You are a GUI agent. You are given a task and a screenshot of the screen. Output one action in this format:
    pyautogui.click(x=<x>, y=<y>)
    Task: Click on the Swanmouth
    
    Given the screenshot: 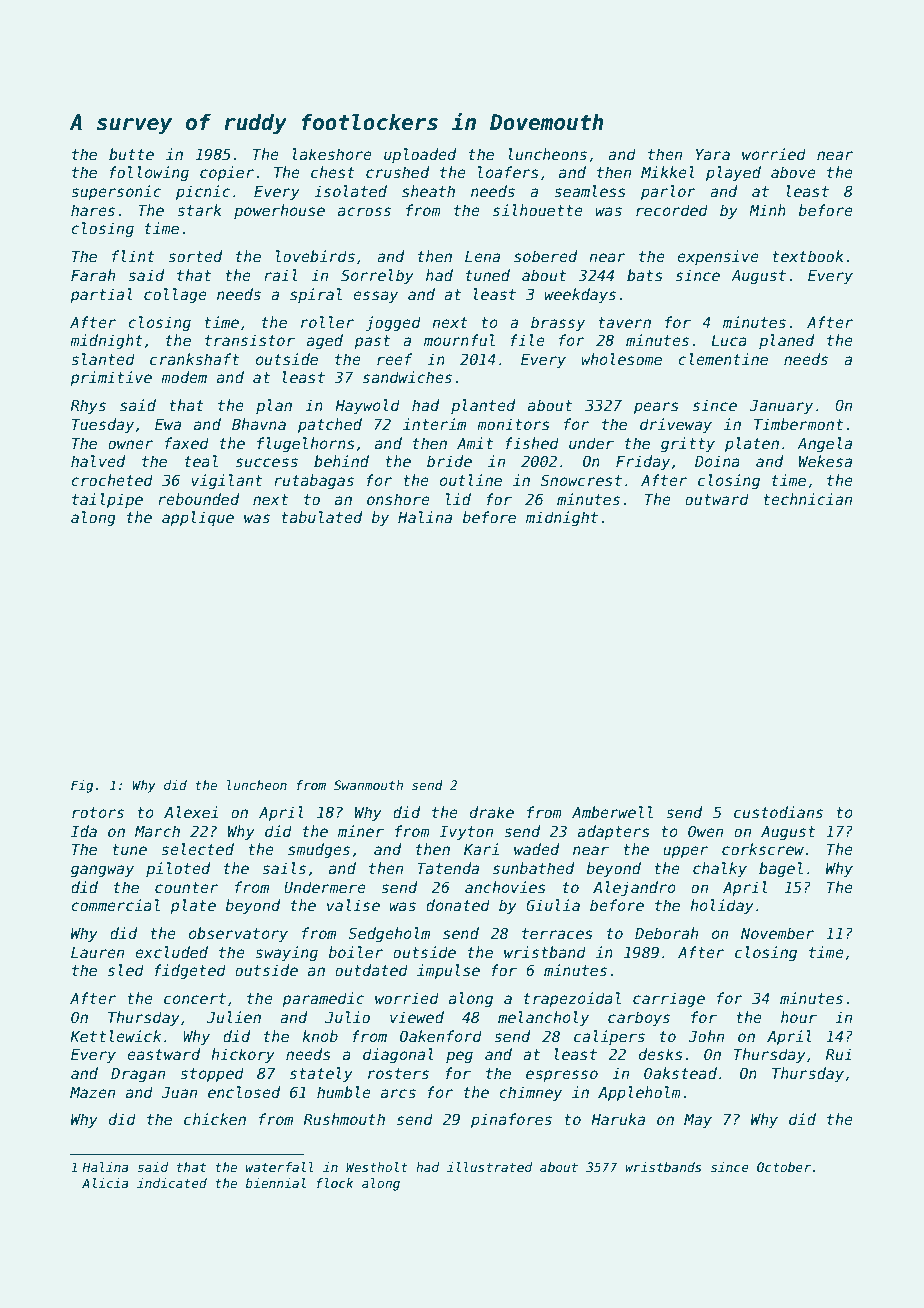 What is the action you would take?
    pyautogui.click(x=368, y=785)
